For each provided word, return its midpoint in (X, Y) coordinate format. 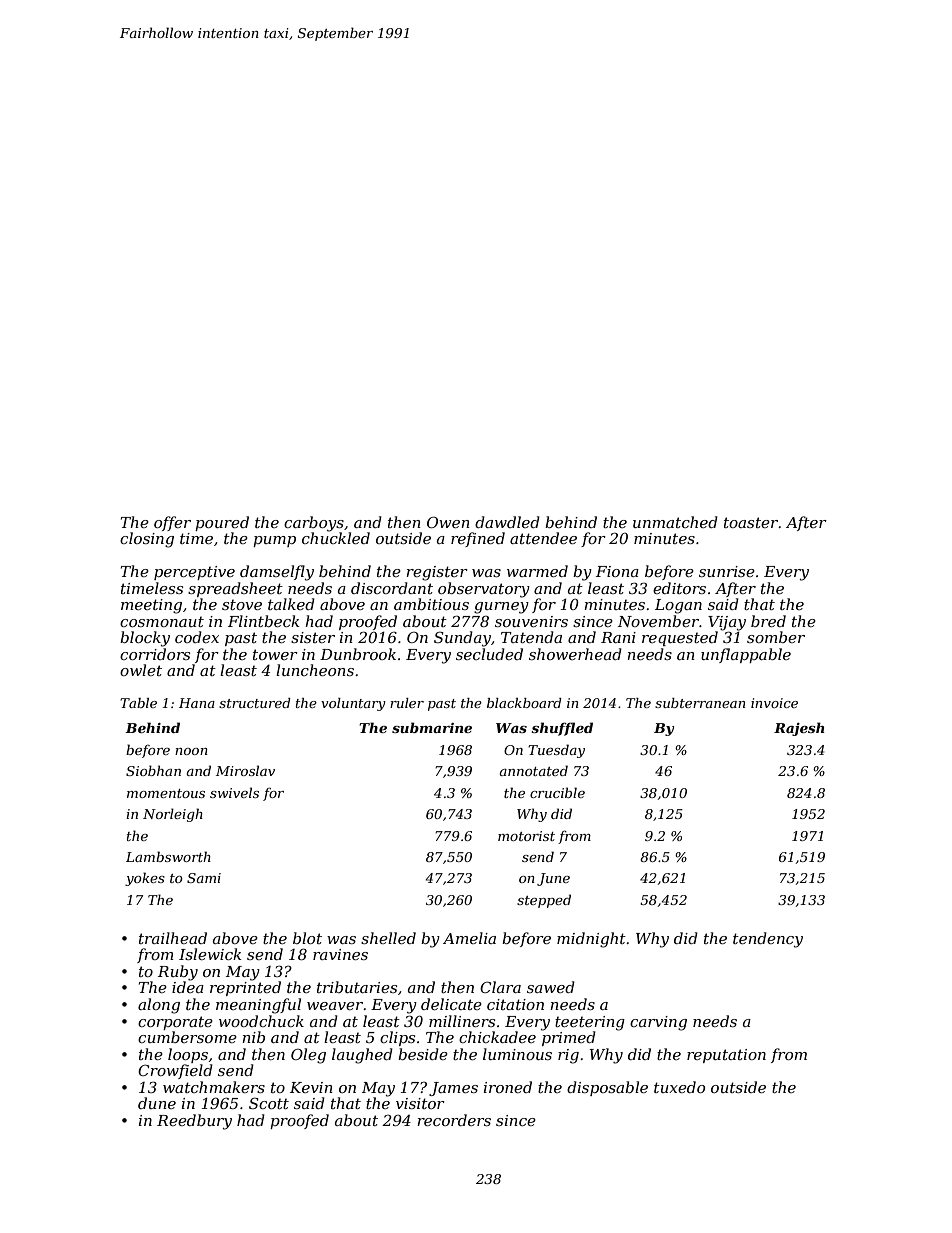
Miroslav (245, 770)
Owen (448, 522)
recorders (454, 1120)
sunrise (727, 571)
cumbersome (187, 1037)
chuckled (336, 538)
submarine (432, 727)
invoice (774, 703)
